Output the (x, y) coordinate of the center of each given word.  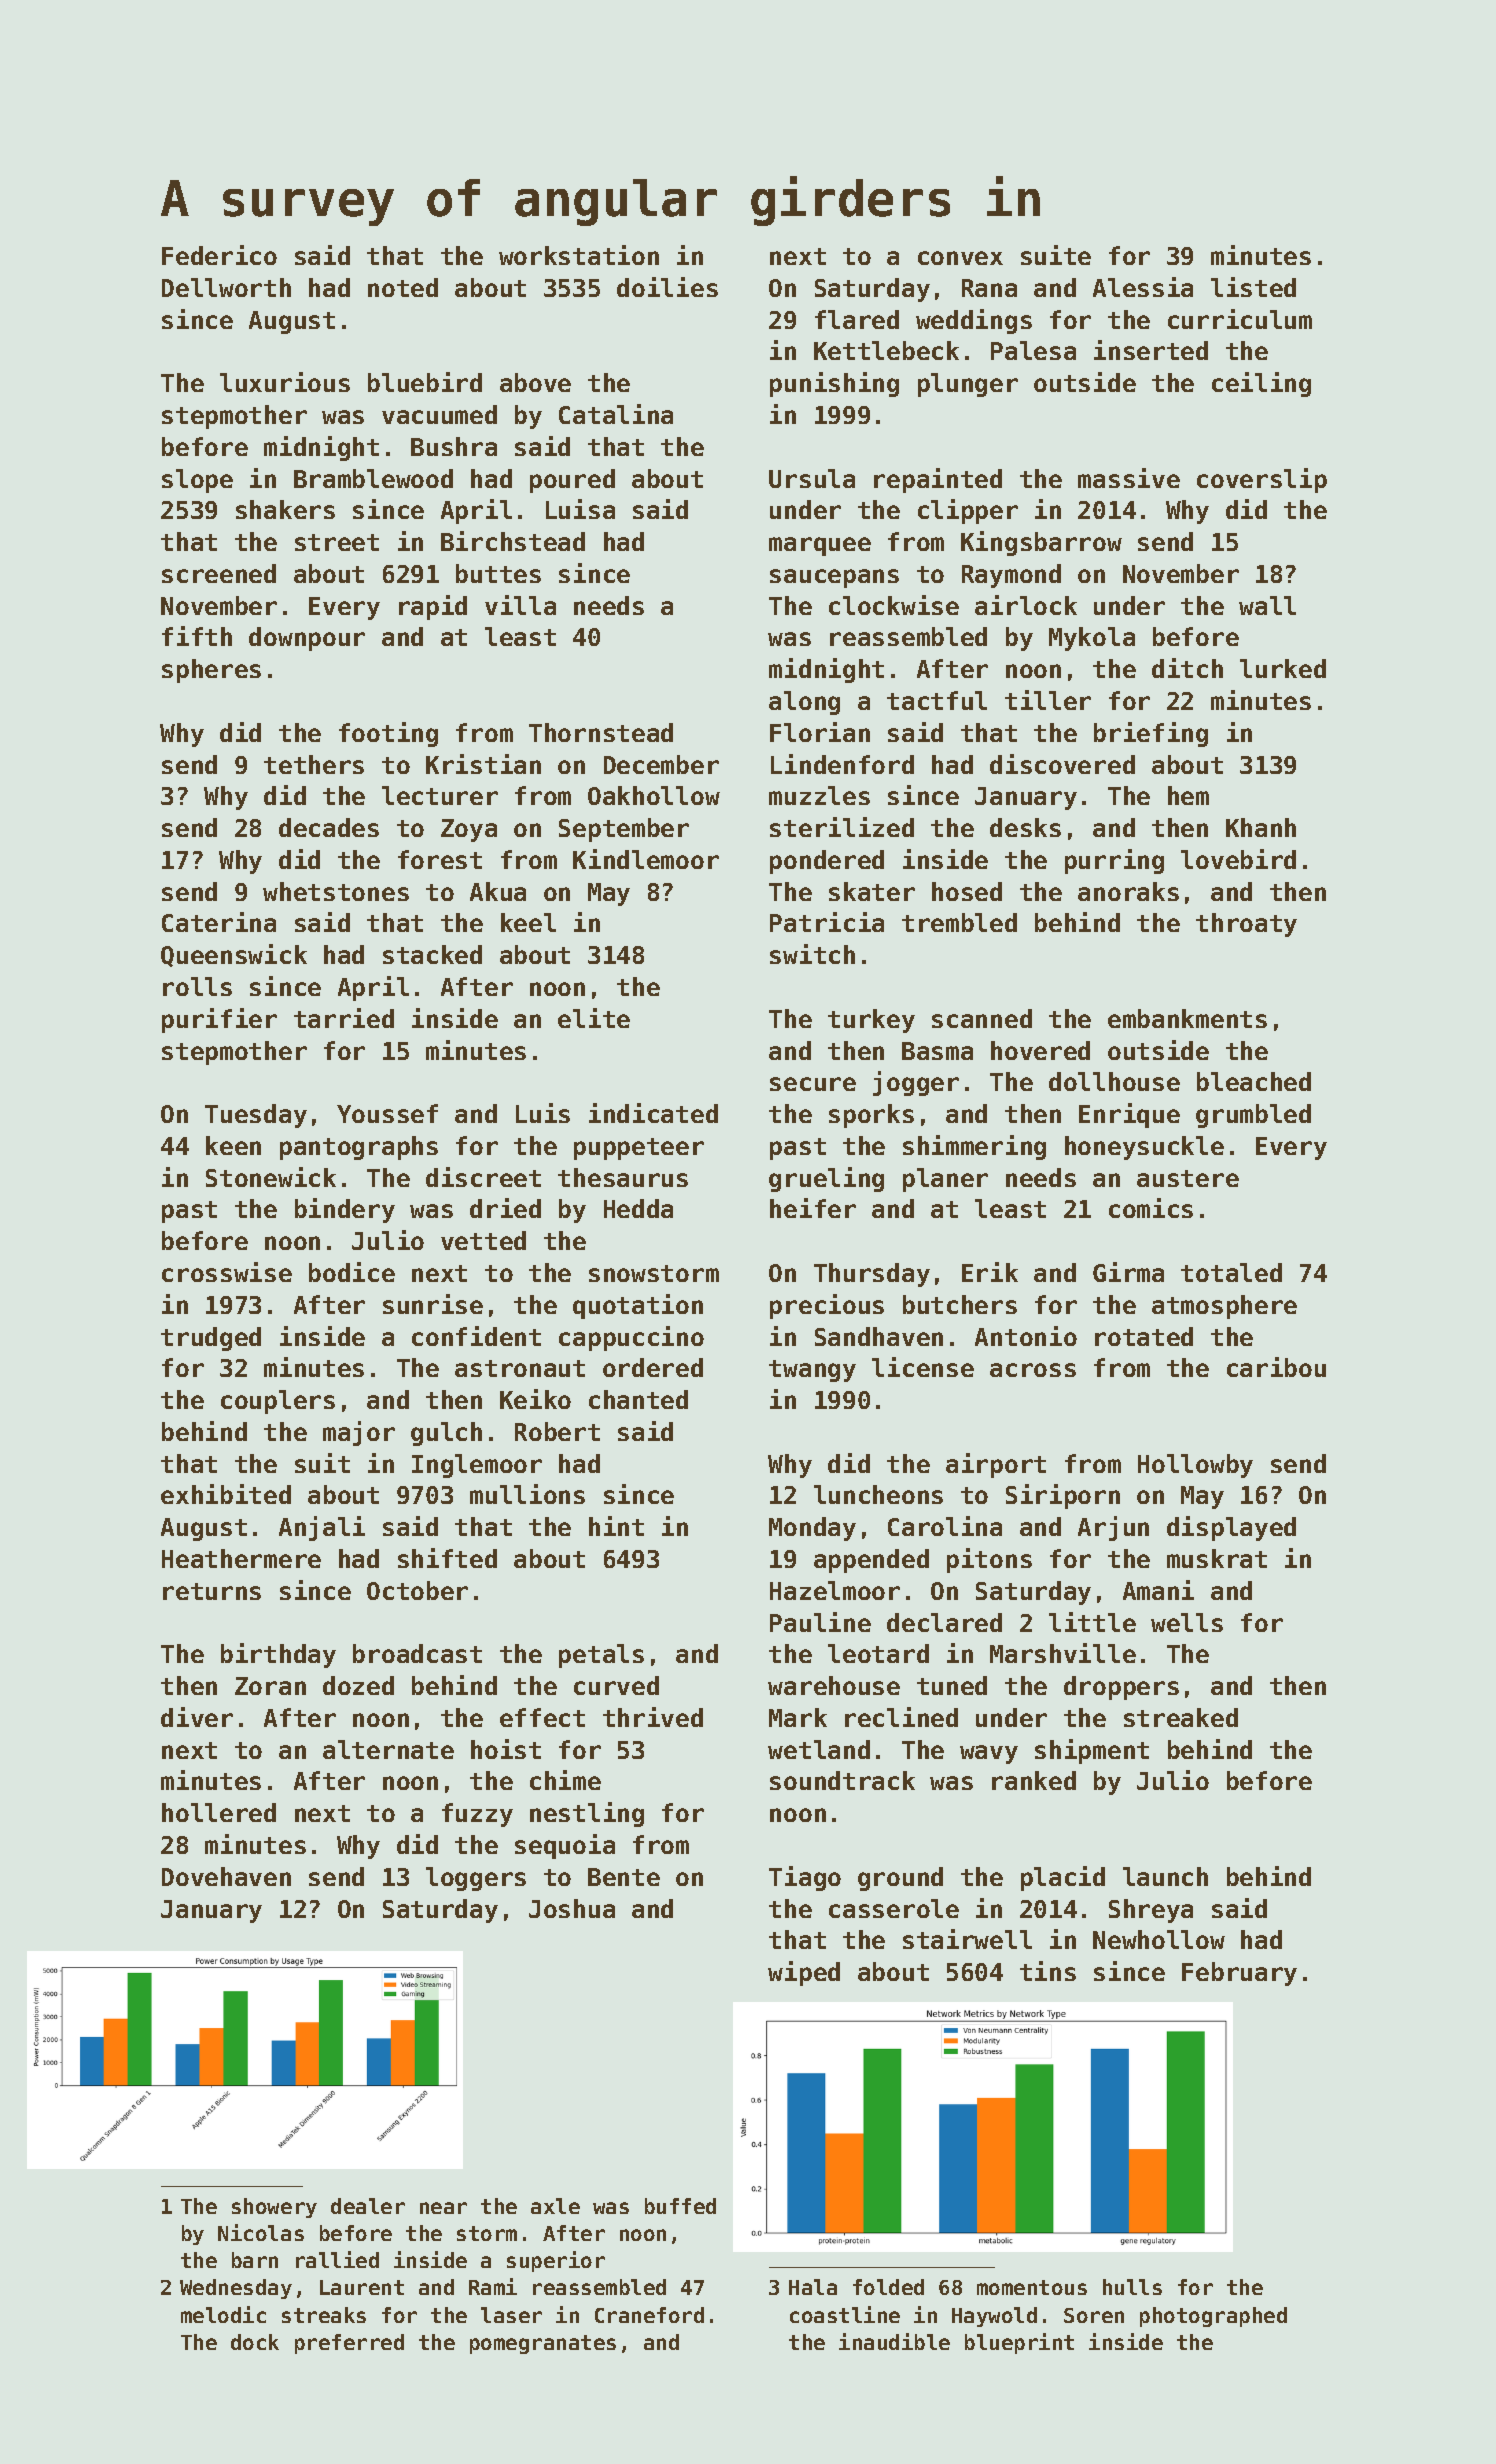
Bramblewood (373, 478)
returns (212, 1591)
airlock (1026, 605)
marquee (820, 546)
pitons (989, 1560)
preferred (349, 2344)
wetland (819, 1749)
